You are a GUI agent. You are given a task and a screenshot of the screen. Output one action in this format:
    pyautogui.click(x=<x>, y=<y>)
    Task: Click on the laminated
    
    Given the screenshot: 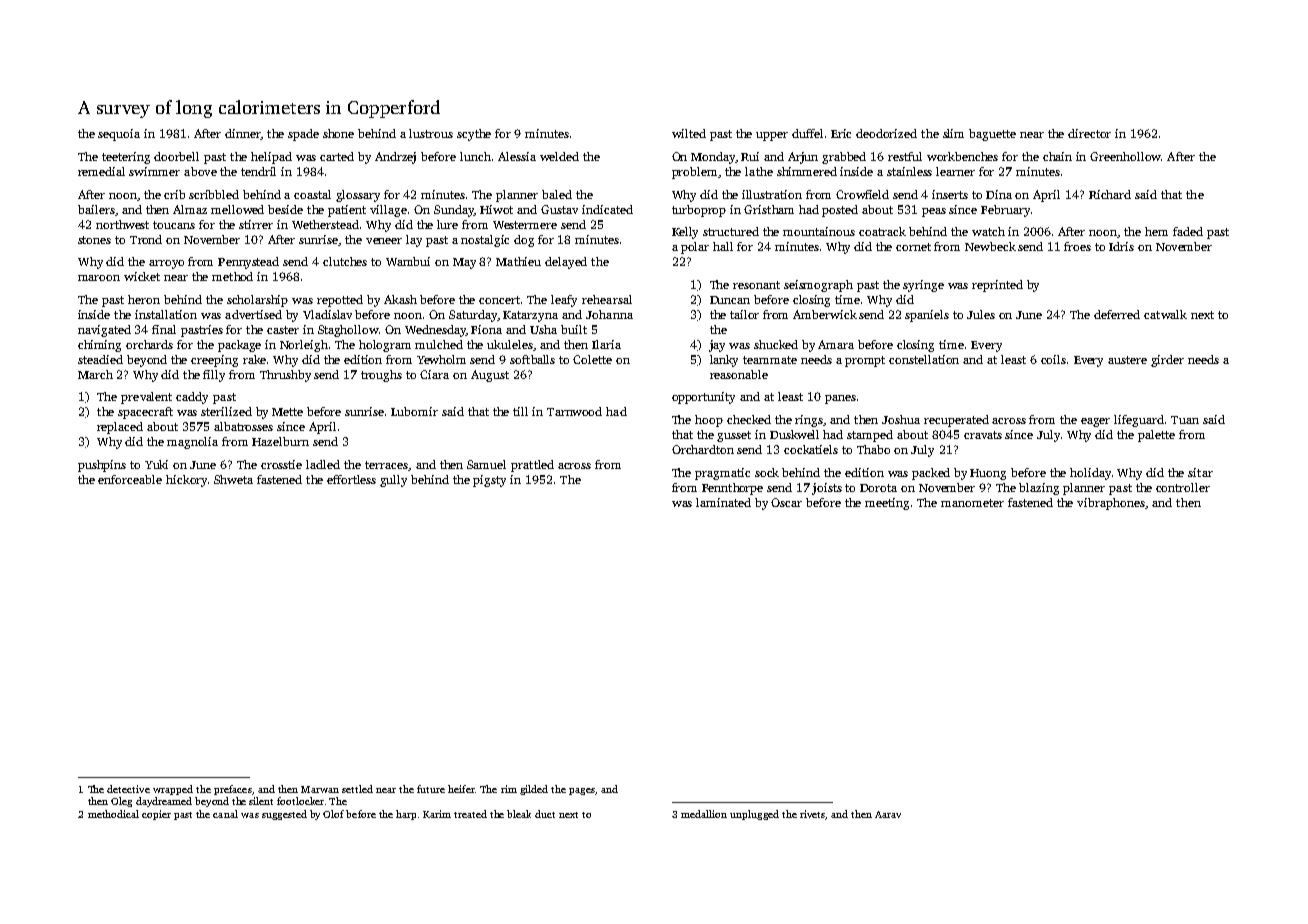 What is the action you would take?
    pyautogui.click(x=723, y=502)
